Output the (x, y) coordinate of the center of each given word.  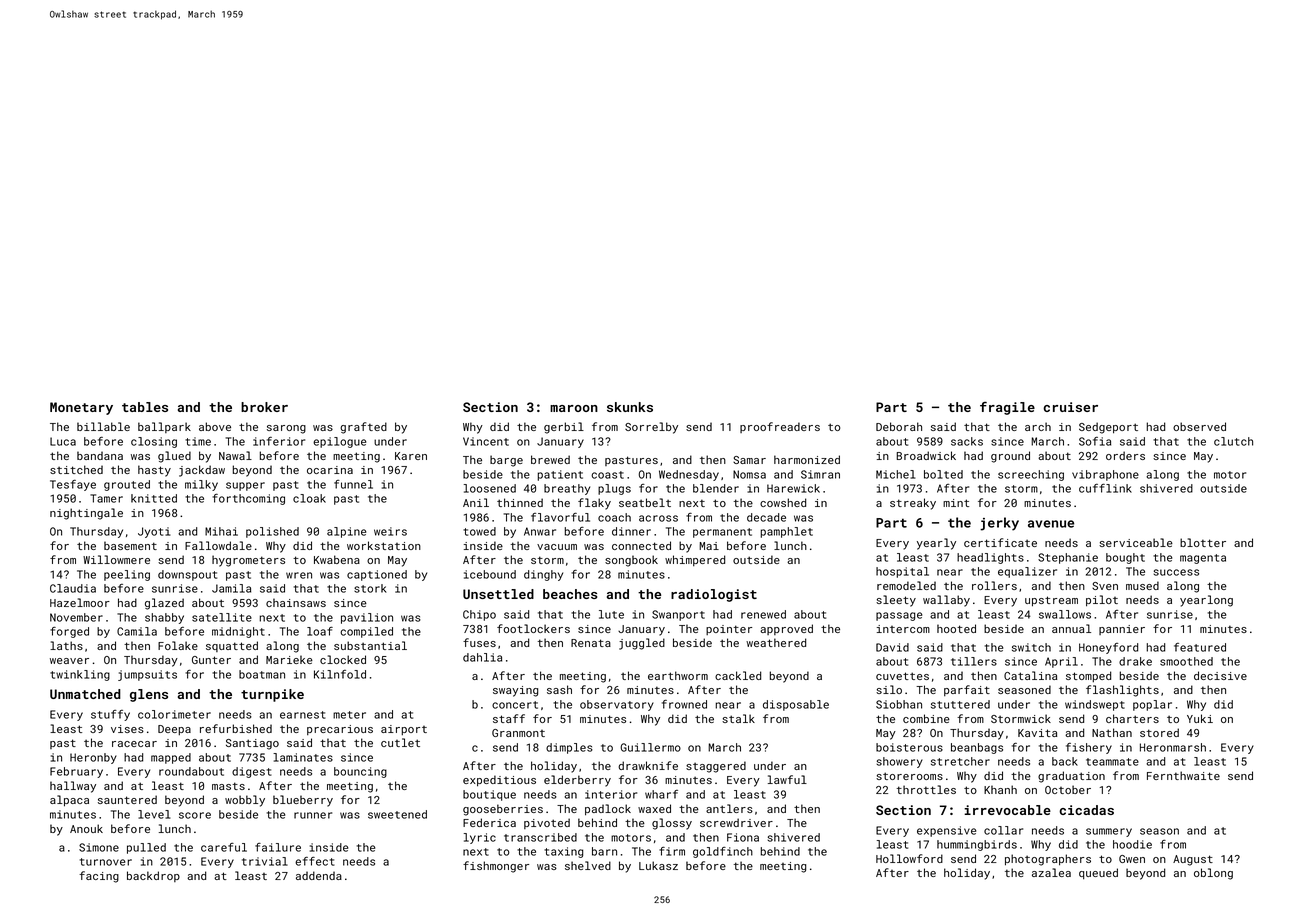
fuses (479, 642)
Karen (411, 456)
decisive (1220, 675)
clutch (1233, 441)
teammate (1112, 762)
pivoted (547, 823)
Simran (820, 474)
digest (252, 772)
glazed (164, 604)
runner (313, 815)
